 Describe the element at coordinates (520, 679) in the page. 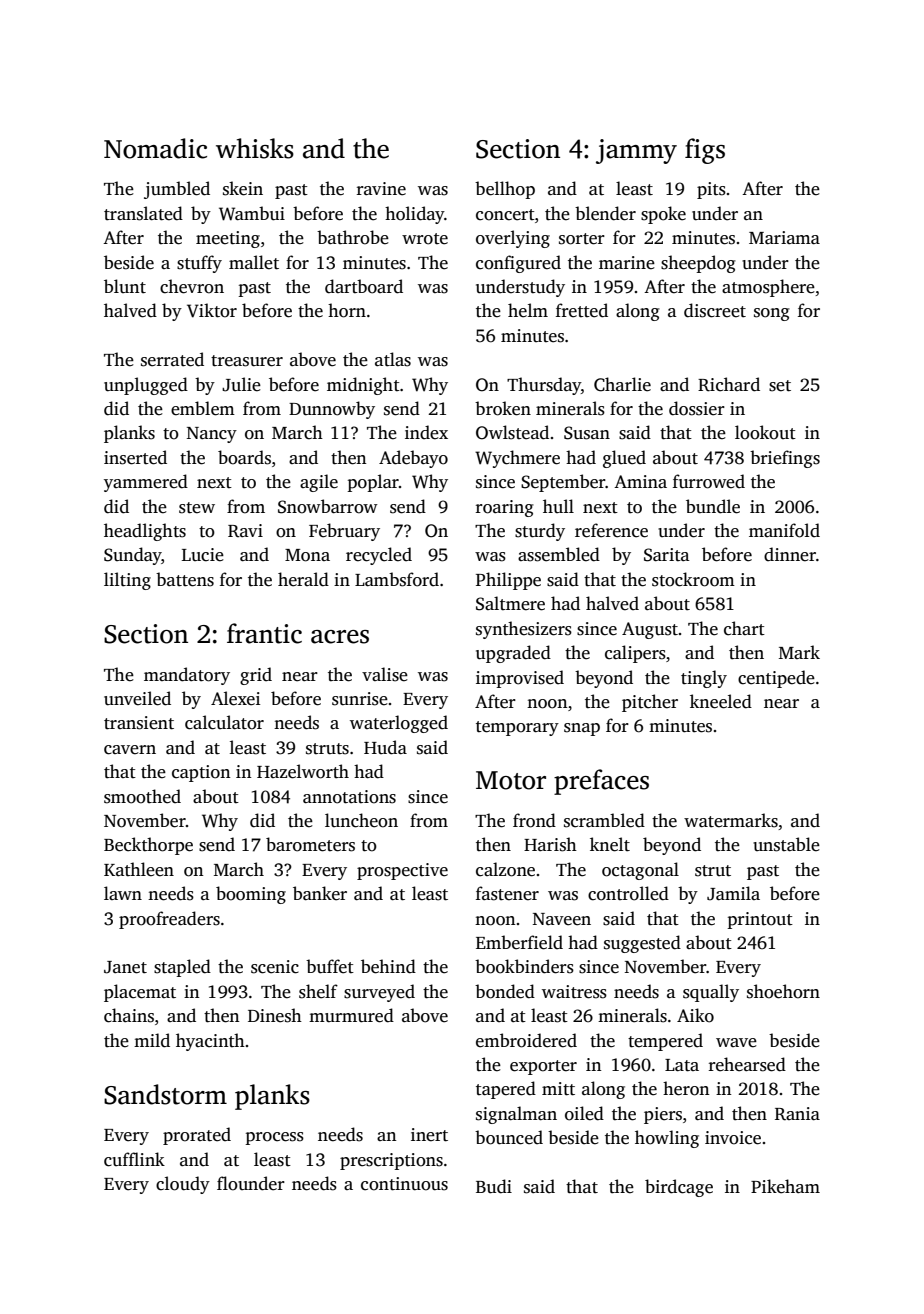

I see `improvised` at that location.
